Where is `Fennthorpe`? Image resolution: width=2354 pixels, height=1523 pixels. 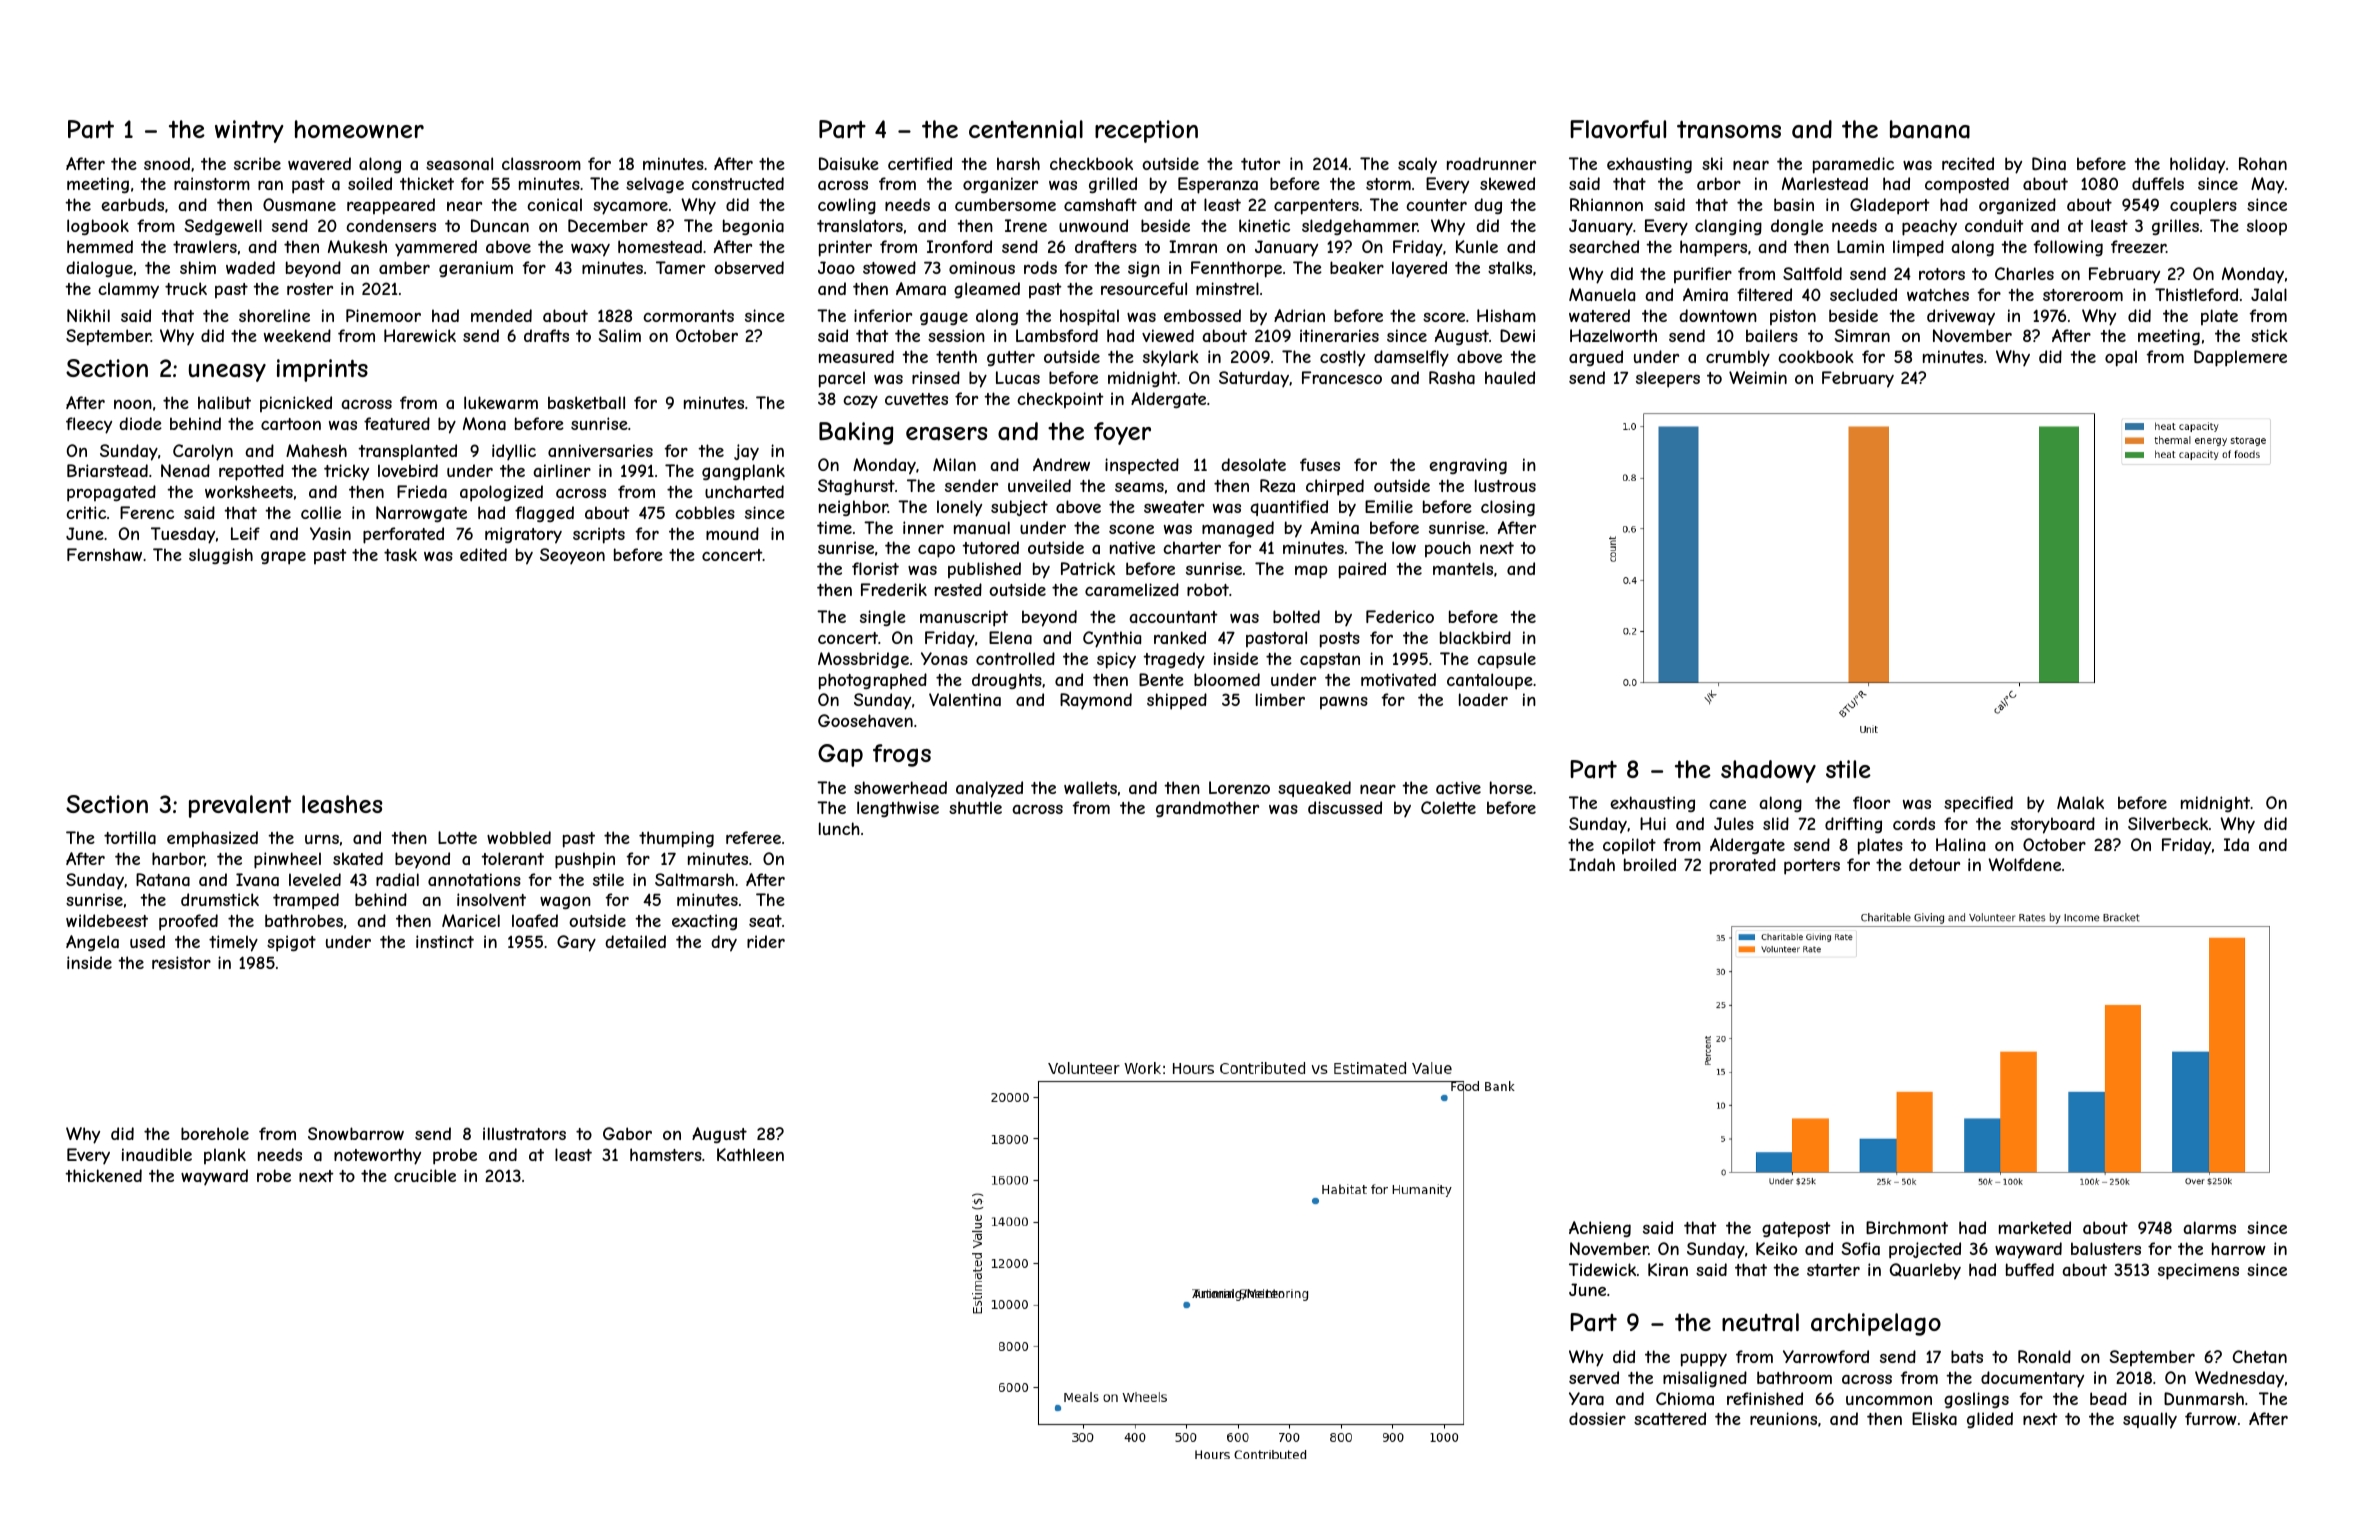
Fennthorpe is located at coordinates (1236, 269).
